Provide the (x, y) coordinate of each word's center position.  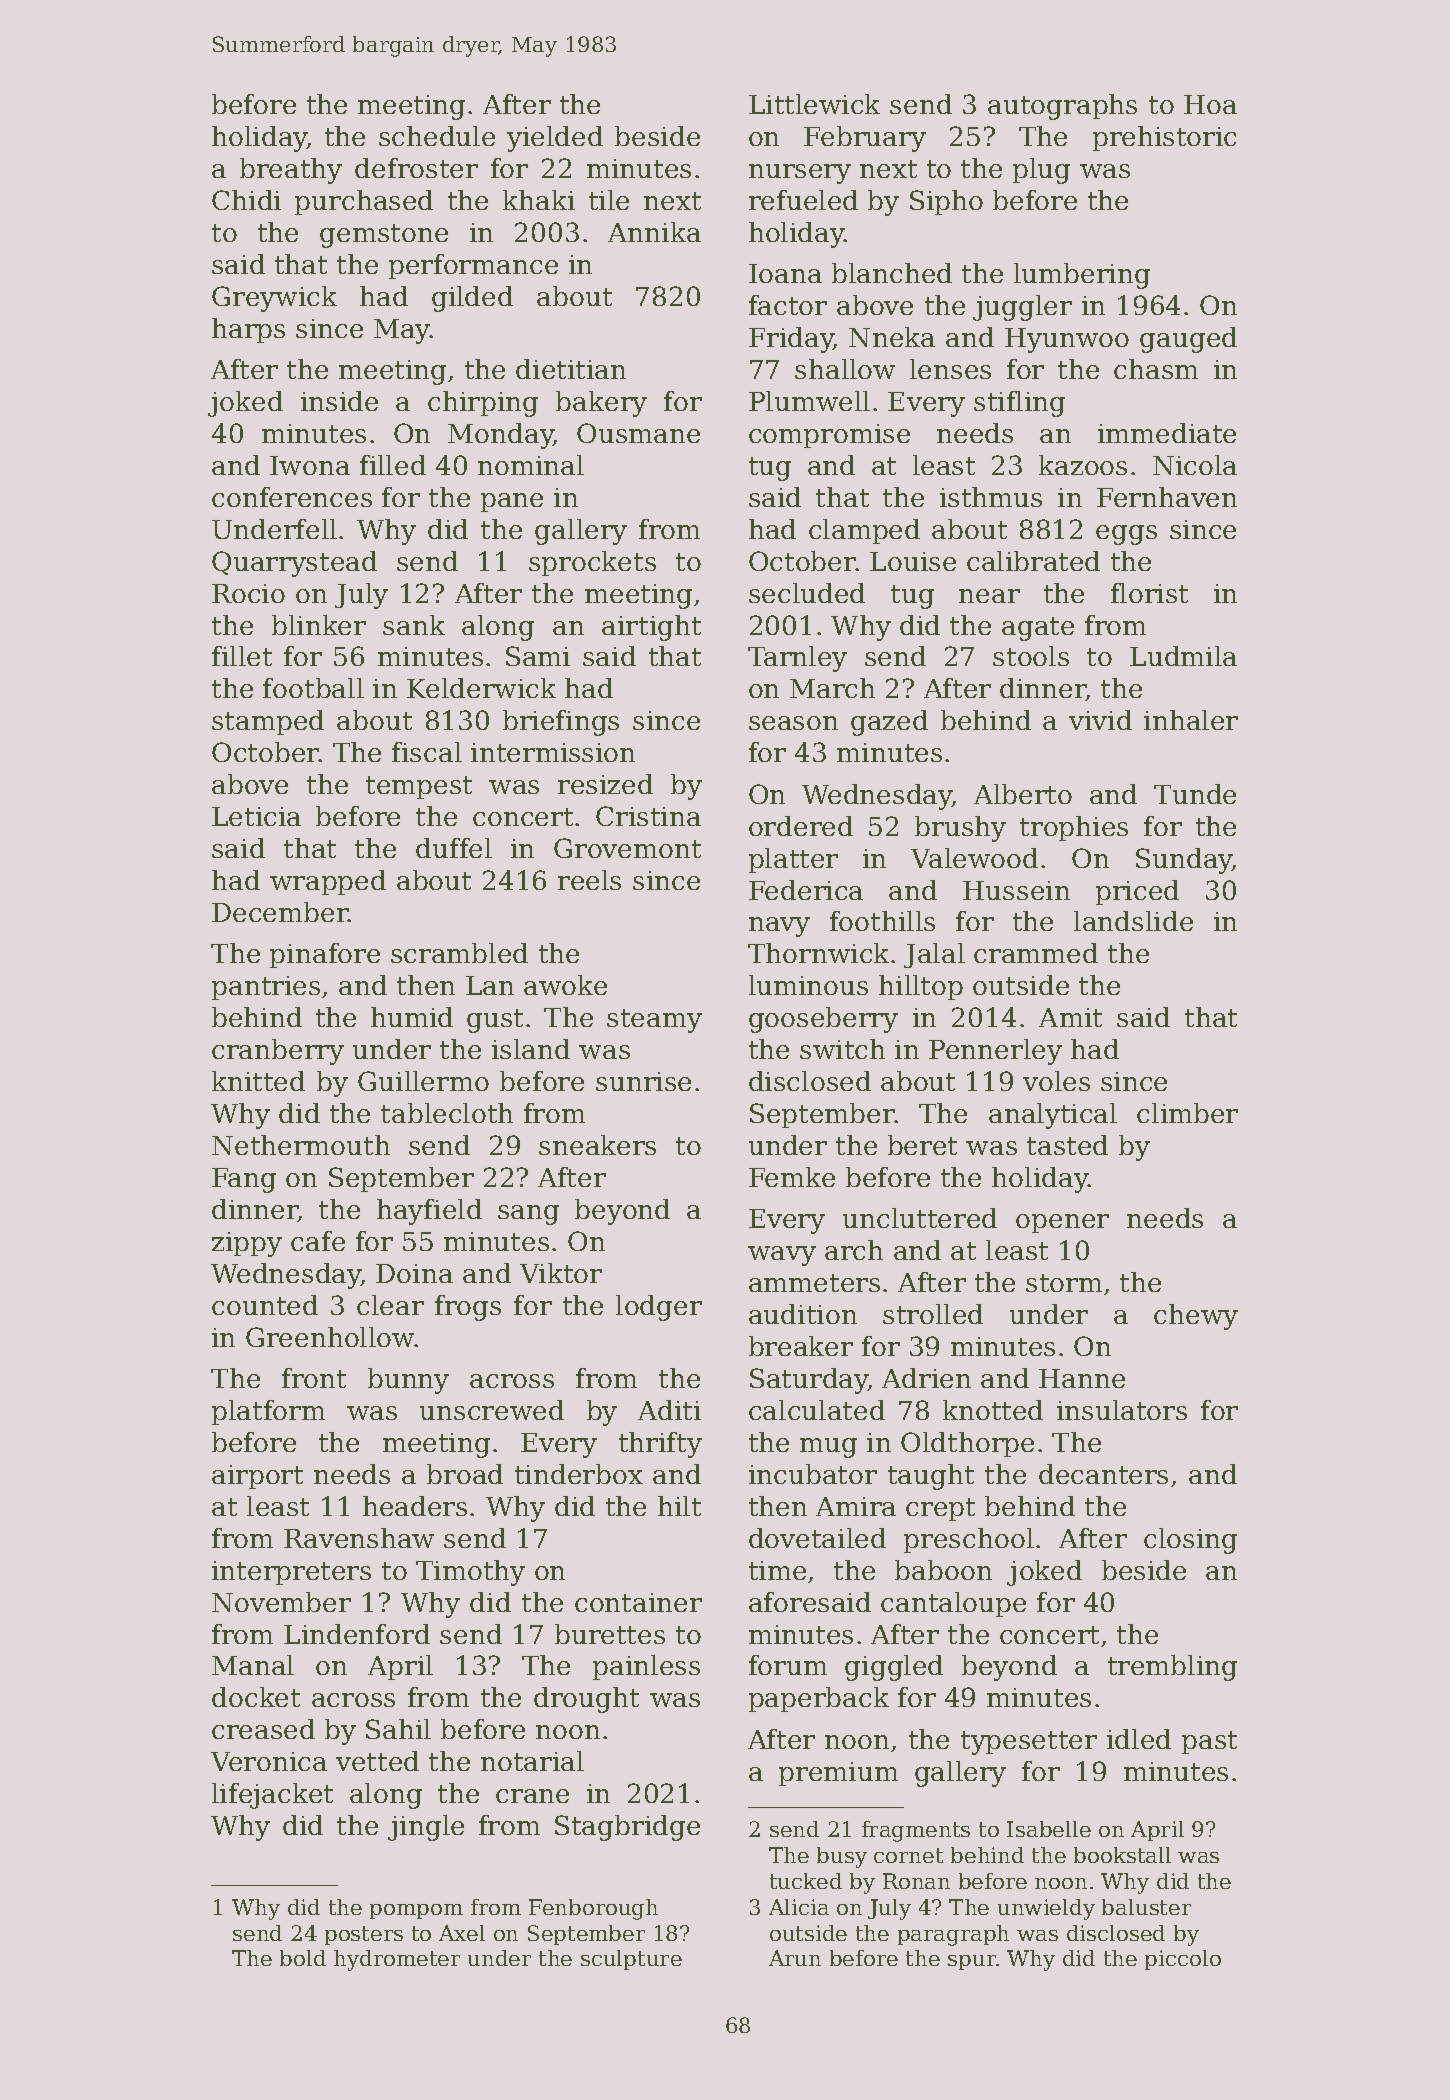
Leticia (256, 816)
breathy (291, 171)
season (793, 723)
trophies (1074, 828)
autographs (1062, 107)
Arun (795, 1958)
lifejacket (272, 1796)
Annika (654, 232)
